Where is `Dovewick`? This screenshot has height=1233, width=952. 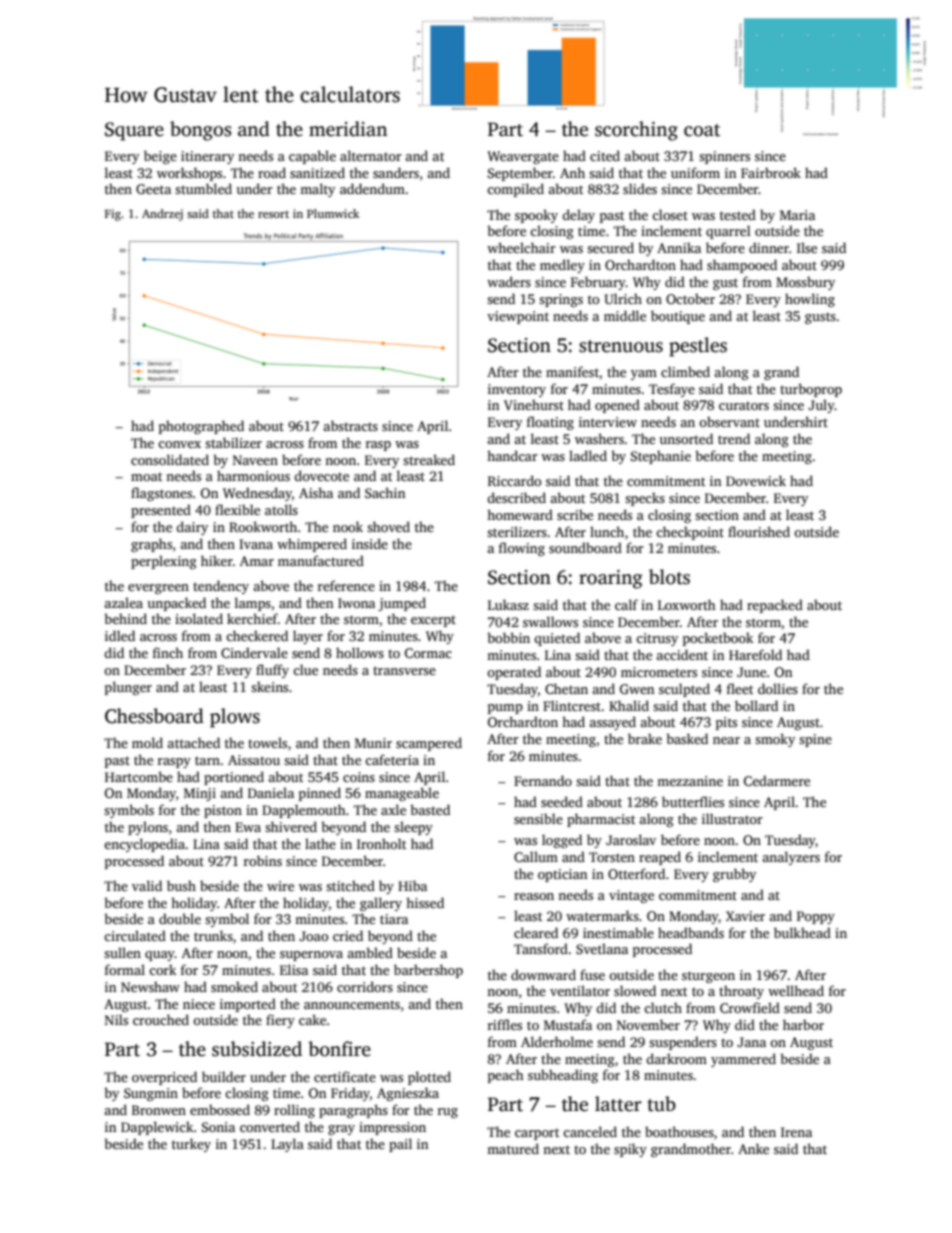
Dovewick is located at coordinates (756, 480).
